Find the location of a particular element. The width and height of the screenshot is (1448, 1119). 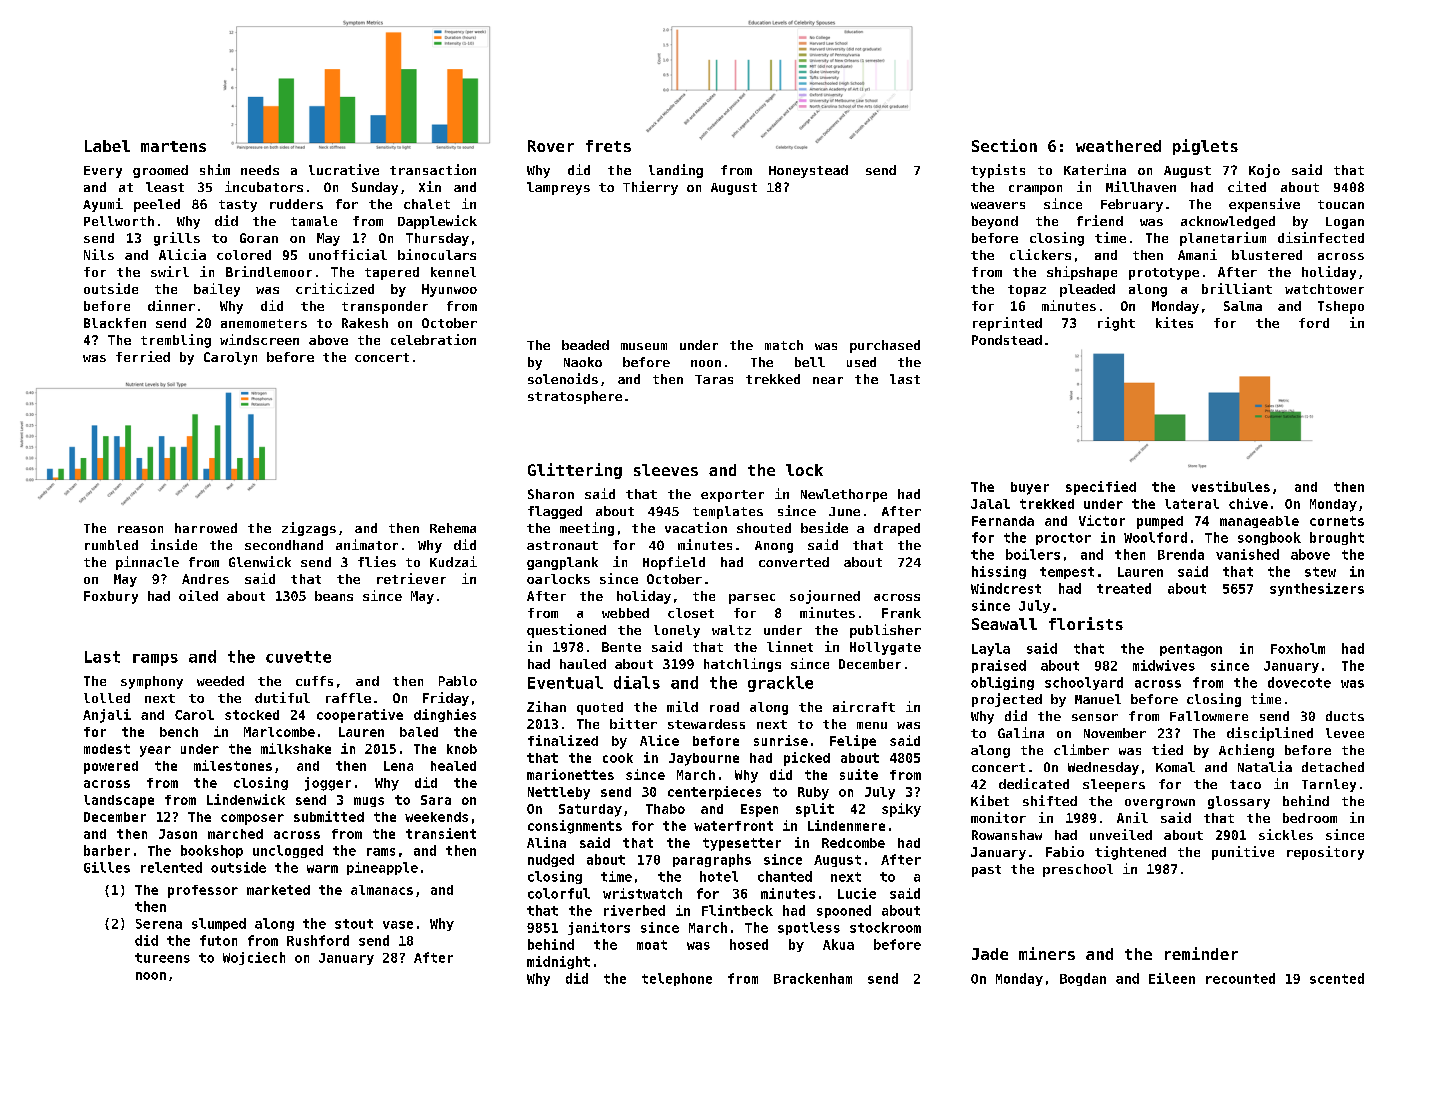

gangplank is located at coordinates (562, 563).
